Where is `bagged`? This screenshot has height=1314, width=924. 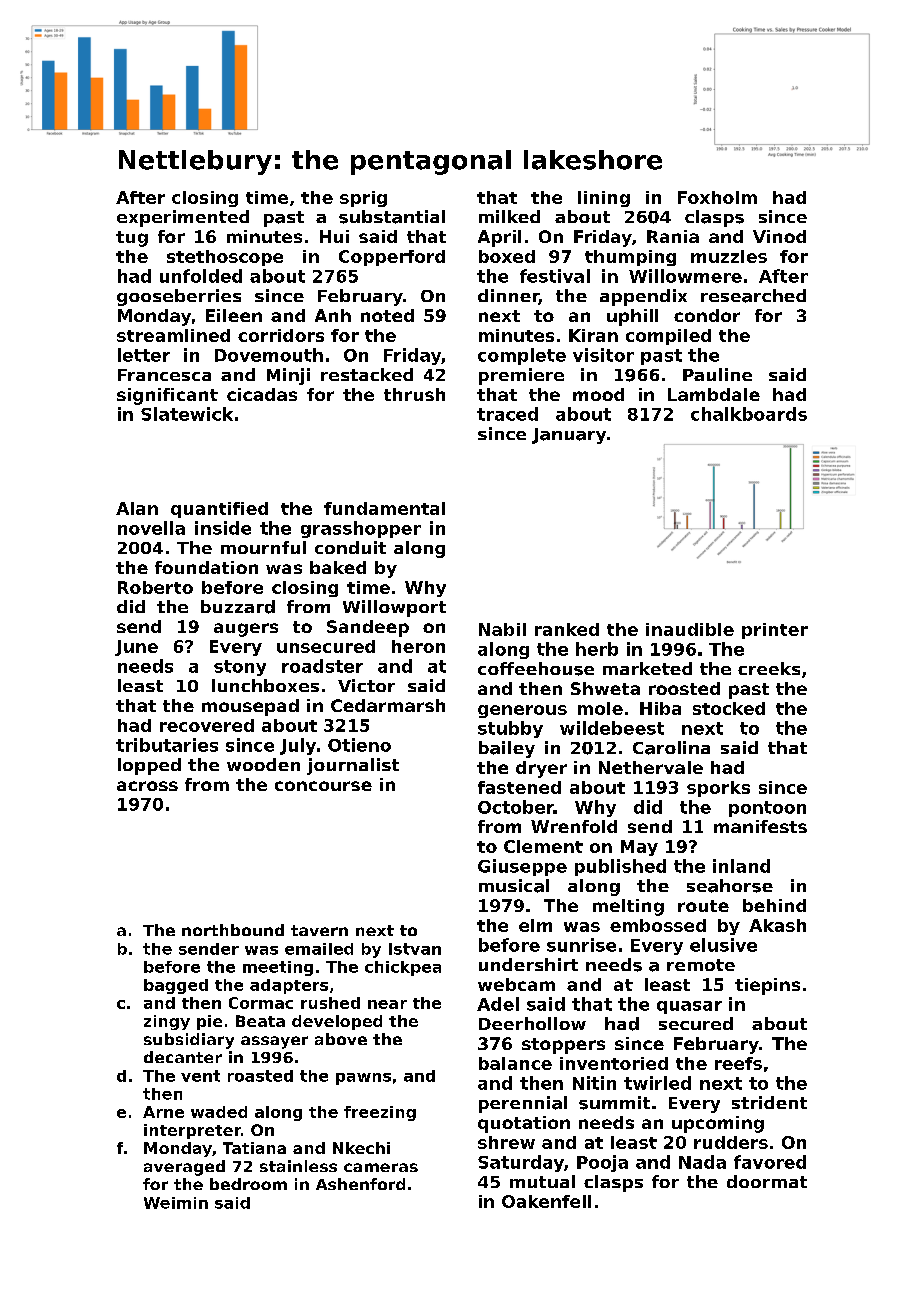
bagged is located at coordinates (176, 986).
